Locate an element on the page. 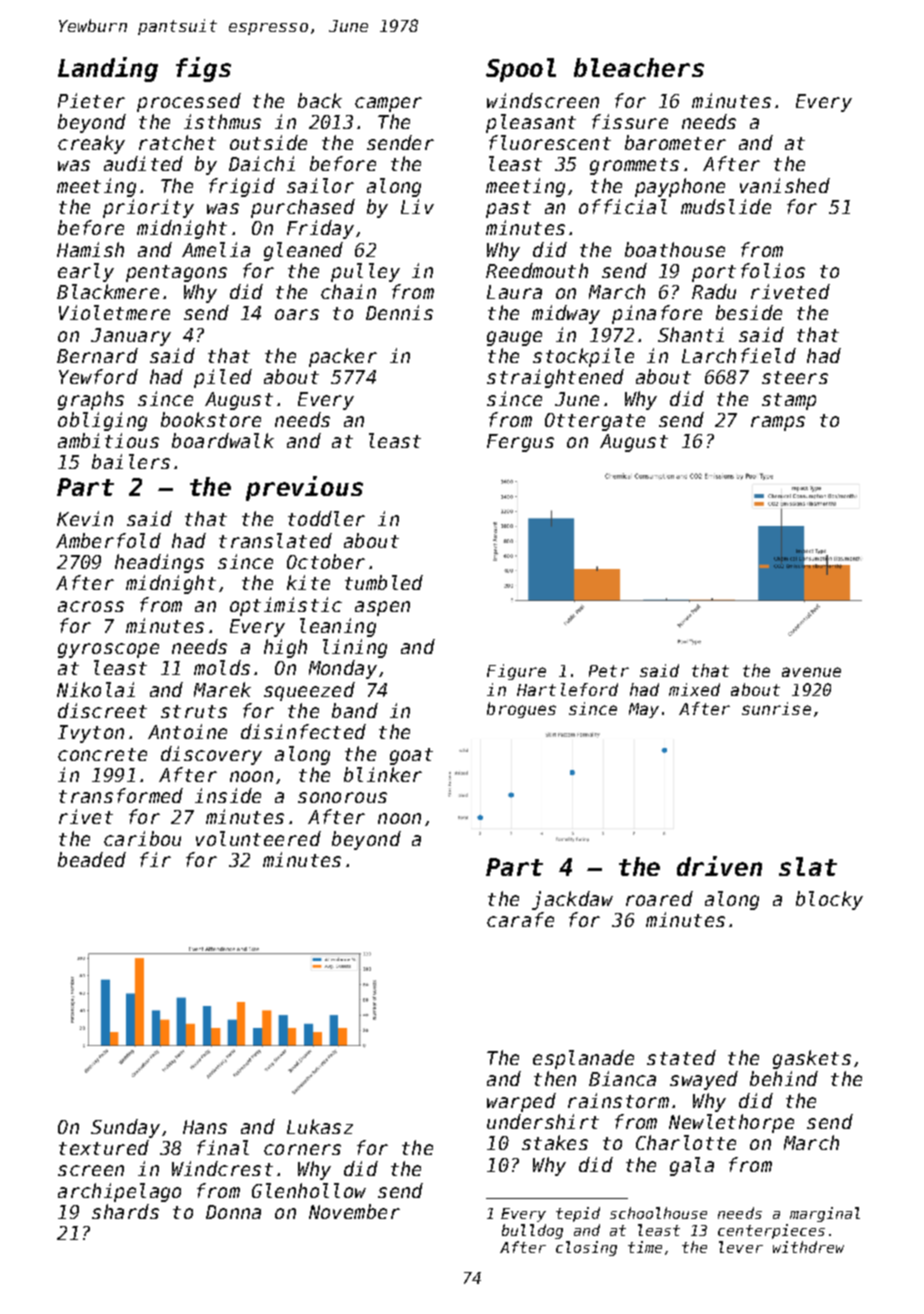 This image has width=924, height=1314. textured is located at coordinates (104, 1147).
